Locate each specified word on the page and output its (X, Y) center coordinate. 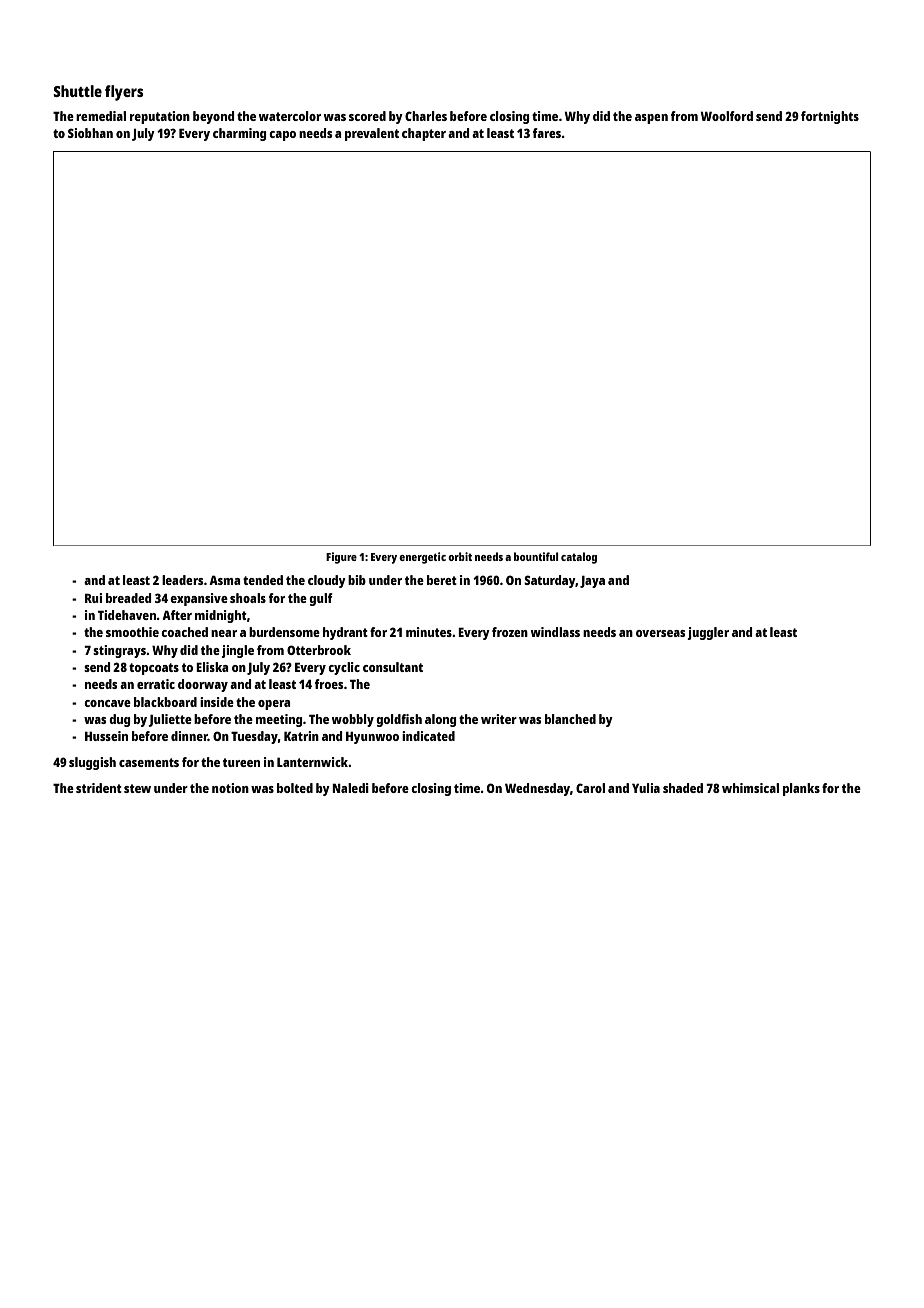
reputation (160, 117)
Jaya (592, 582)
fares (547, 133)
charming (239, 134)
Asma (224, 580)
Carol (590, 788)
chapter (424, 134)
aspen (651, 119)
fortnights (830, 117)
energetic (422, 558)
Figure (341, 558)
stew (137, 788)
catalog (579, 558)
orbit (460, 556)
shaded (683, 788)
